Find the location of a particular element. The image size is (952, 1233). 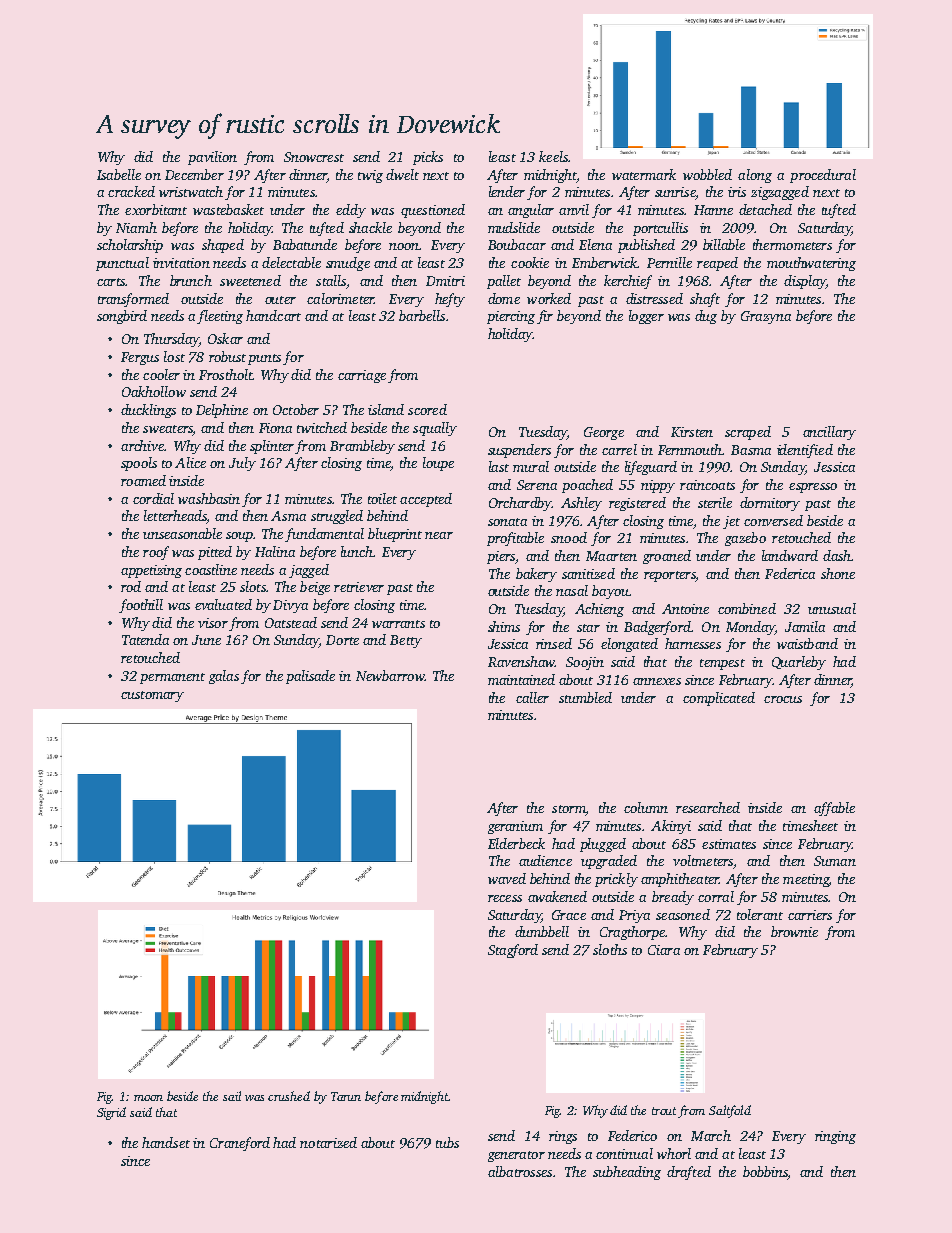

Tatenda is located at coordinates (145, 639).
